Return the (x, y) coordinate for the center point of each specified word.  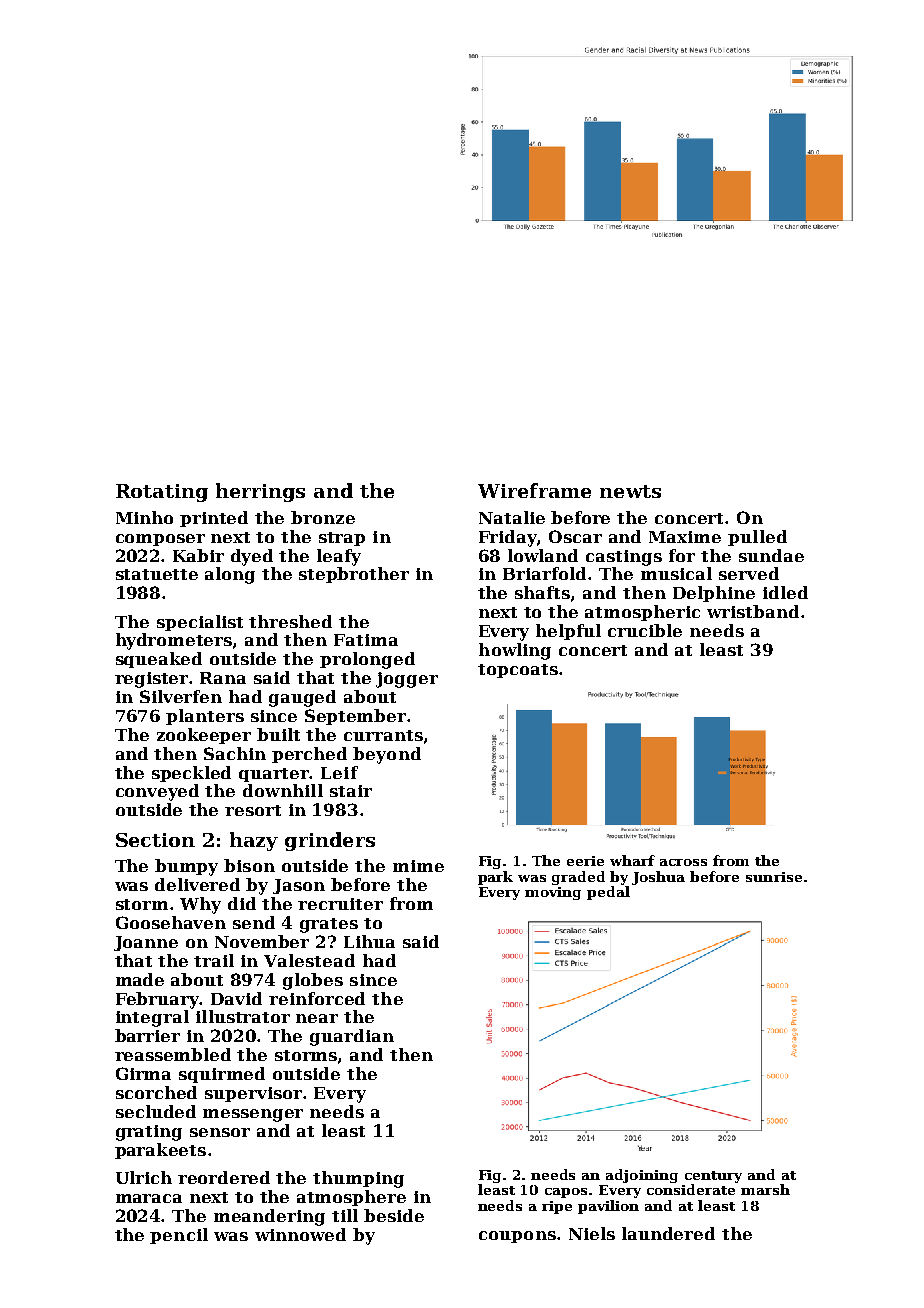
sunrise (774, 877)
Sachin (235, 753)
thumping (358, 1179)
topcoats (518, 671)
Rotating (162, 493)
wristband (753, 611)
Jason (299, 886)
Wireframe (534, 490)
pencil (179, 1236)
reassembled (173, 1054)
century (713, 1177)
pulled (757, 538)
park (495, 878)
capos (566, 1193)
